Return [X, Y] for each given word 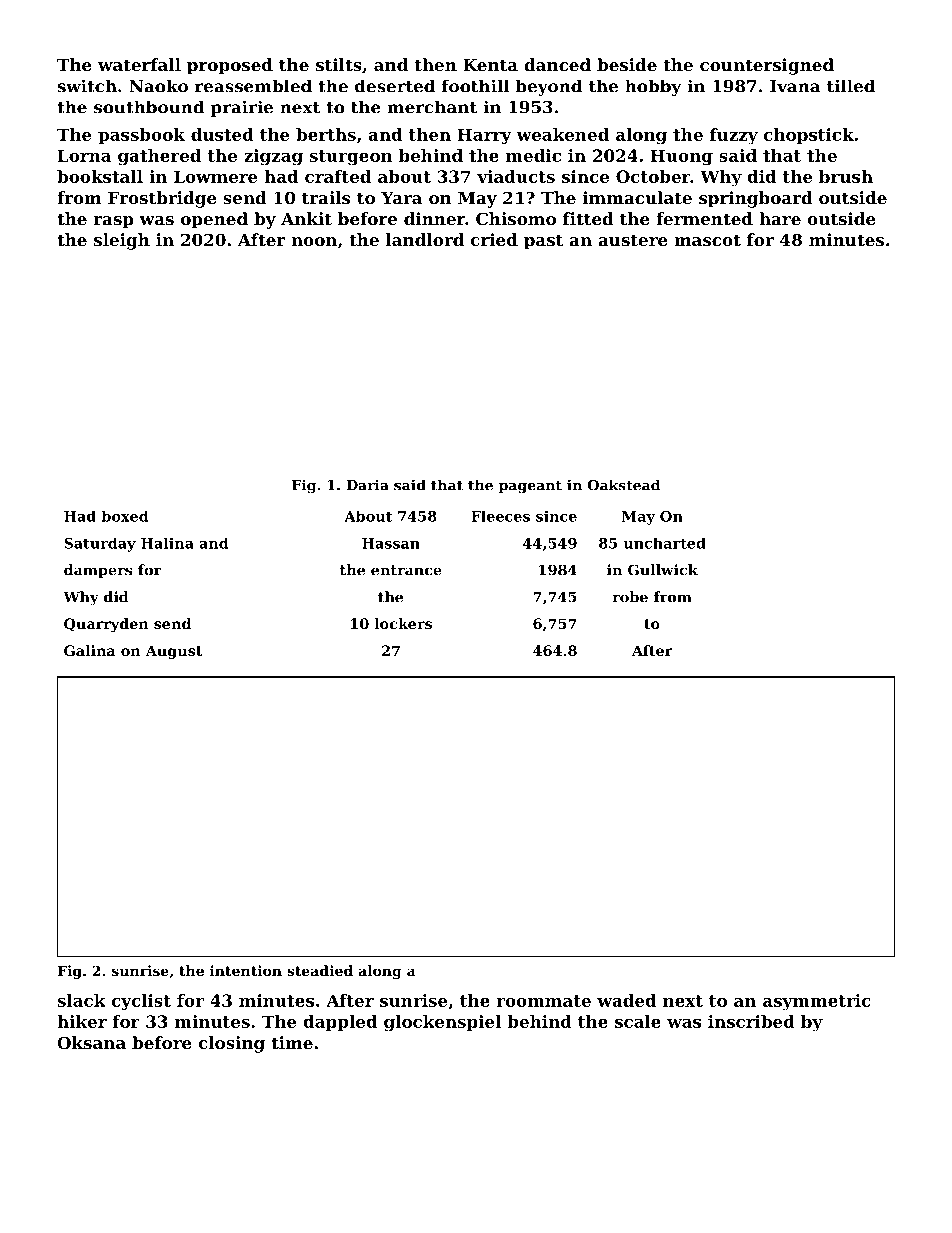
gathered [159, 157]
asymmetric [816, 1002]
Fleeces [500, 516]
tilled [851, 86]
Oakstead [624, 485]
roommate [543, 1001]
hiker [82, 1021]
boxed [125, 516]
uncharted [664, 543]
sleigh [122, 241]
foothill [476, 86]
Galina [89, 650]
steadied [320, 970]
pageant [530, 487]
